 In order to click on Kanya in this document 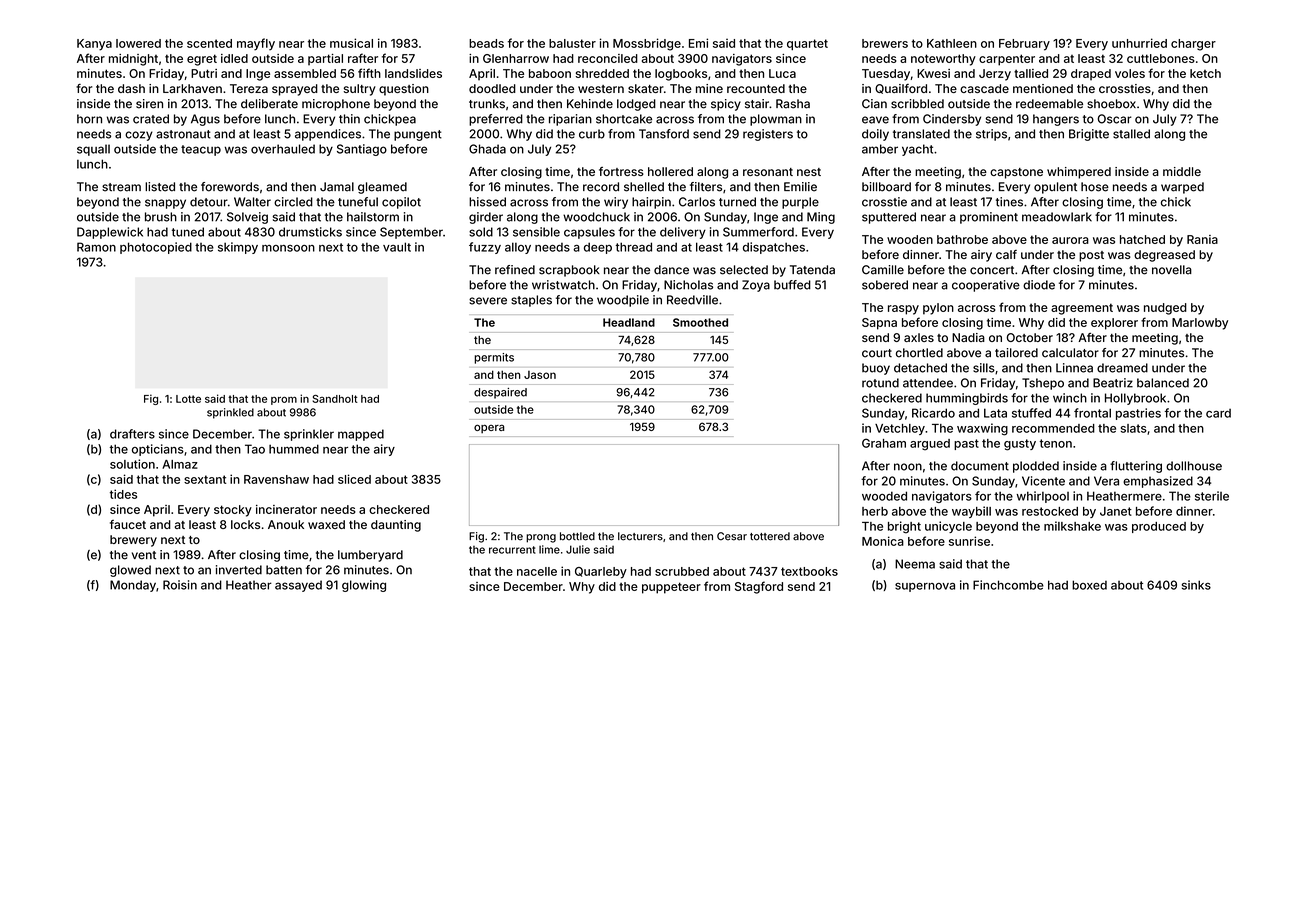, I will do `click(94, 45)`.
